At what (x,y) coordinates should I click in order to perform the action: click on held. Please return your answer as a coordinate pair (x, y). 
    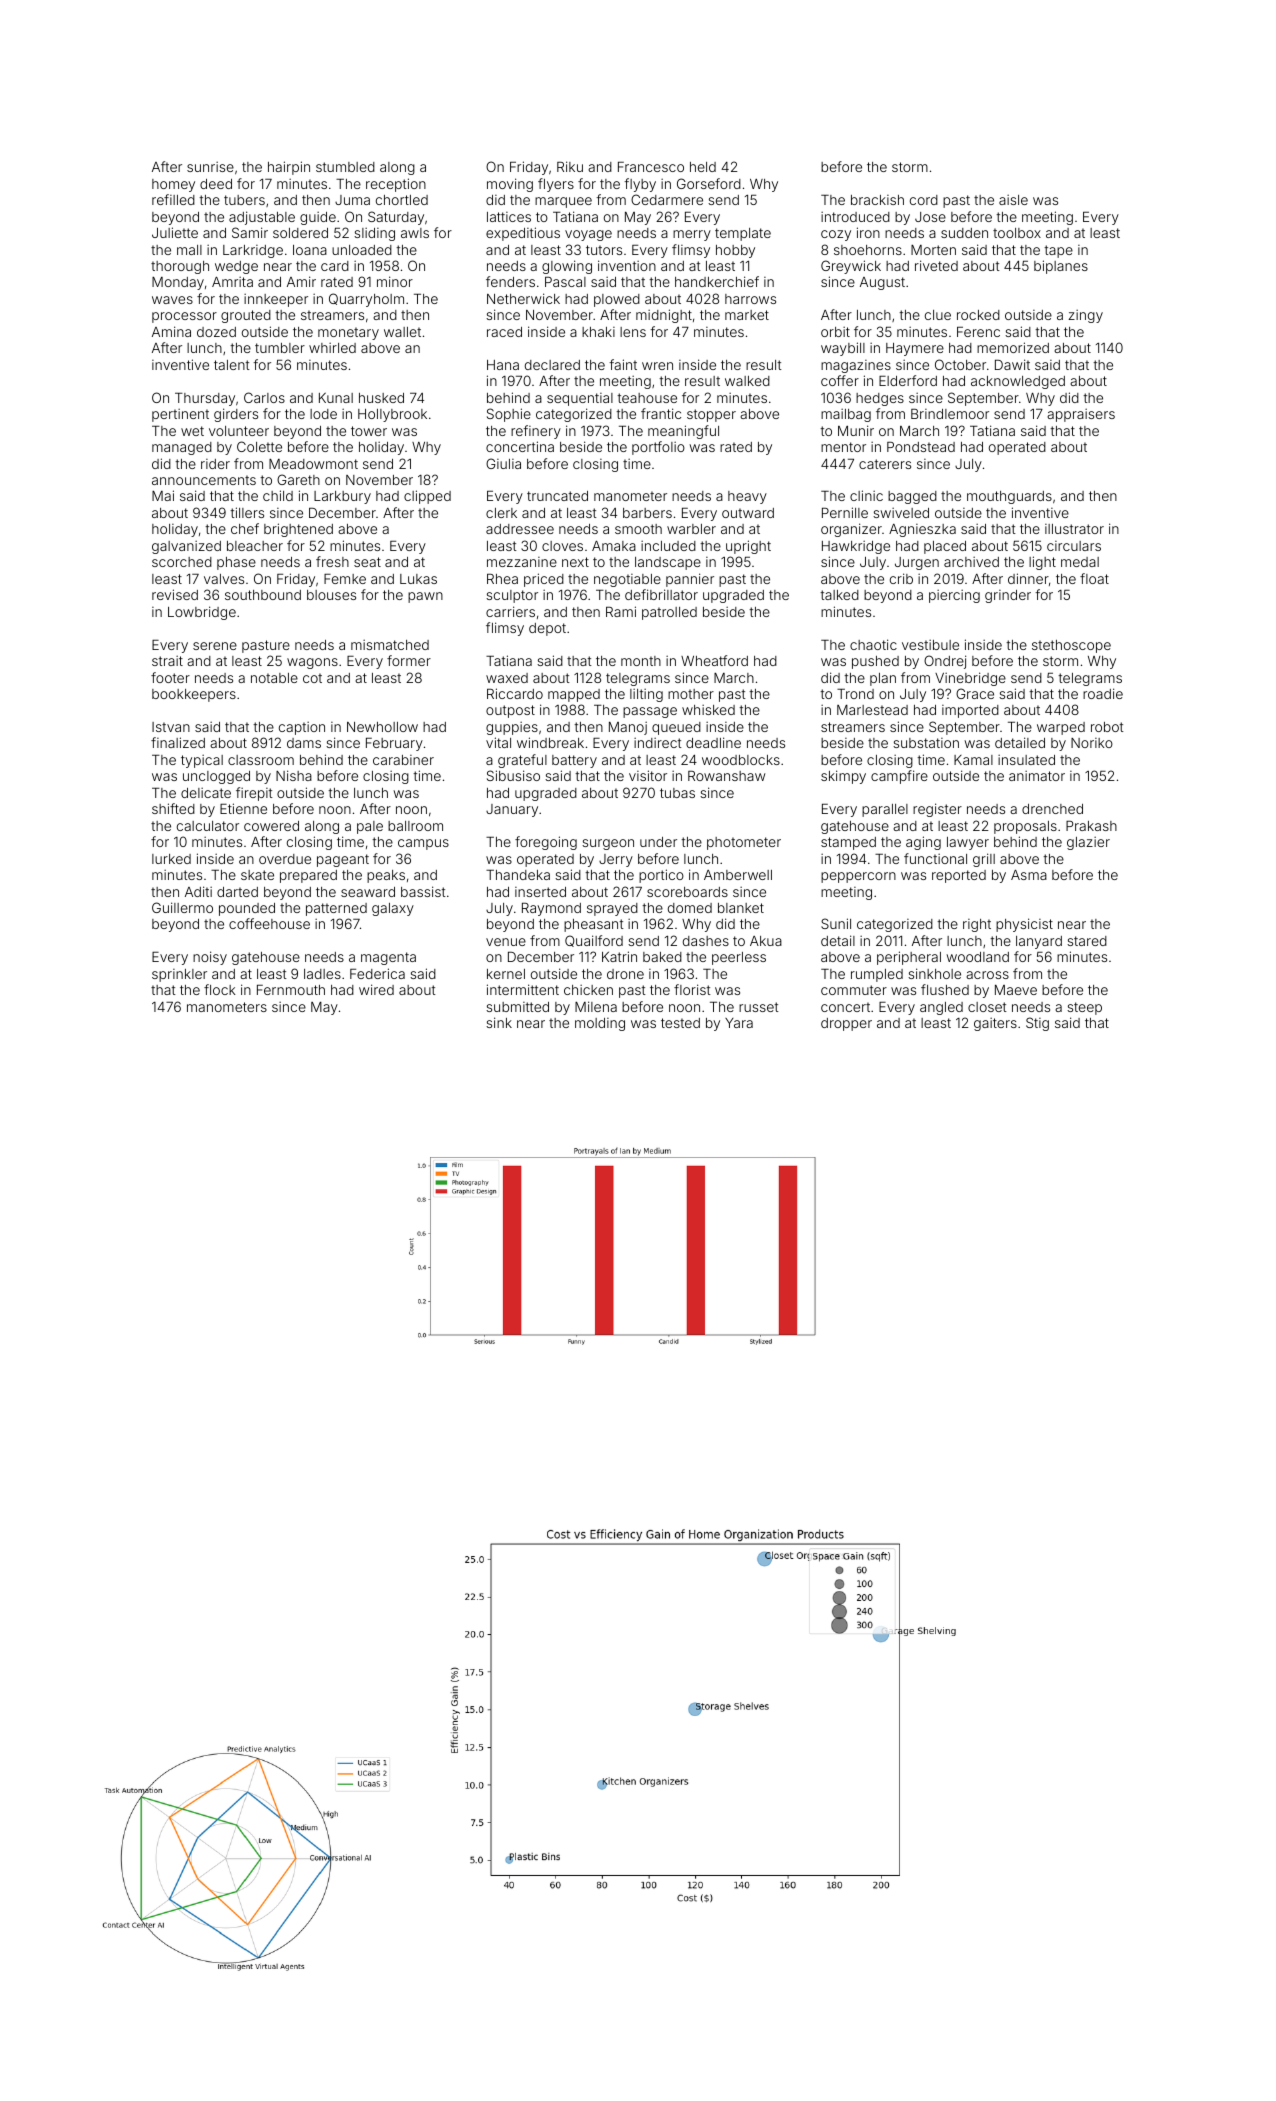
    Looking at the image, I should click on (703, 167).
